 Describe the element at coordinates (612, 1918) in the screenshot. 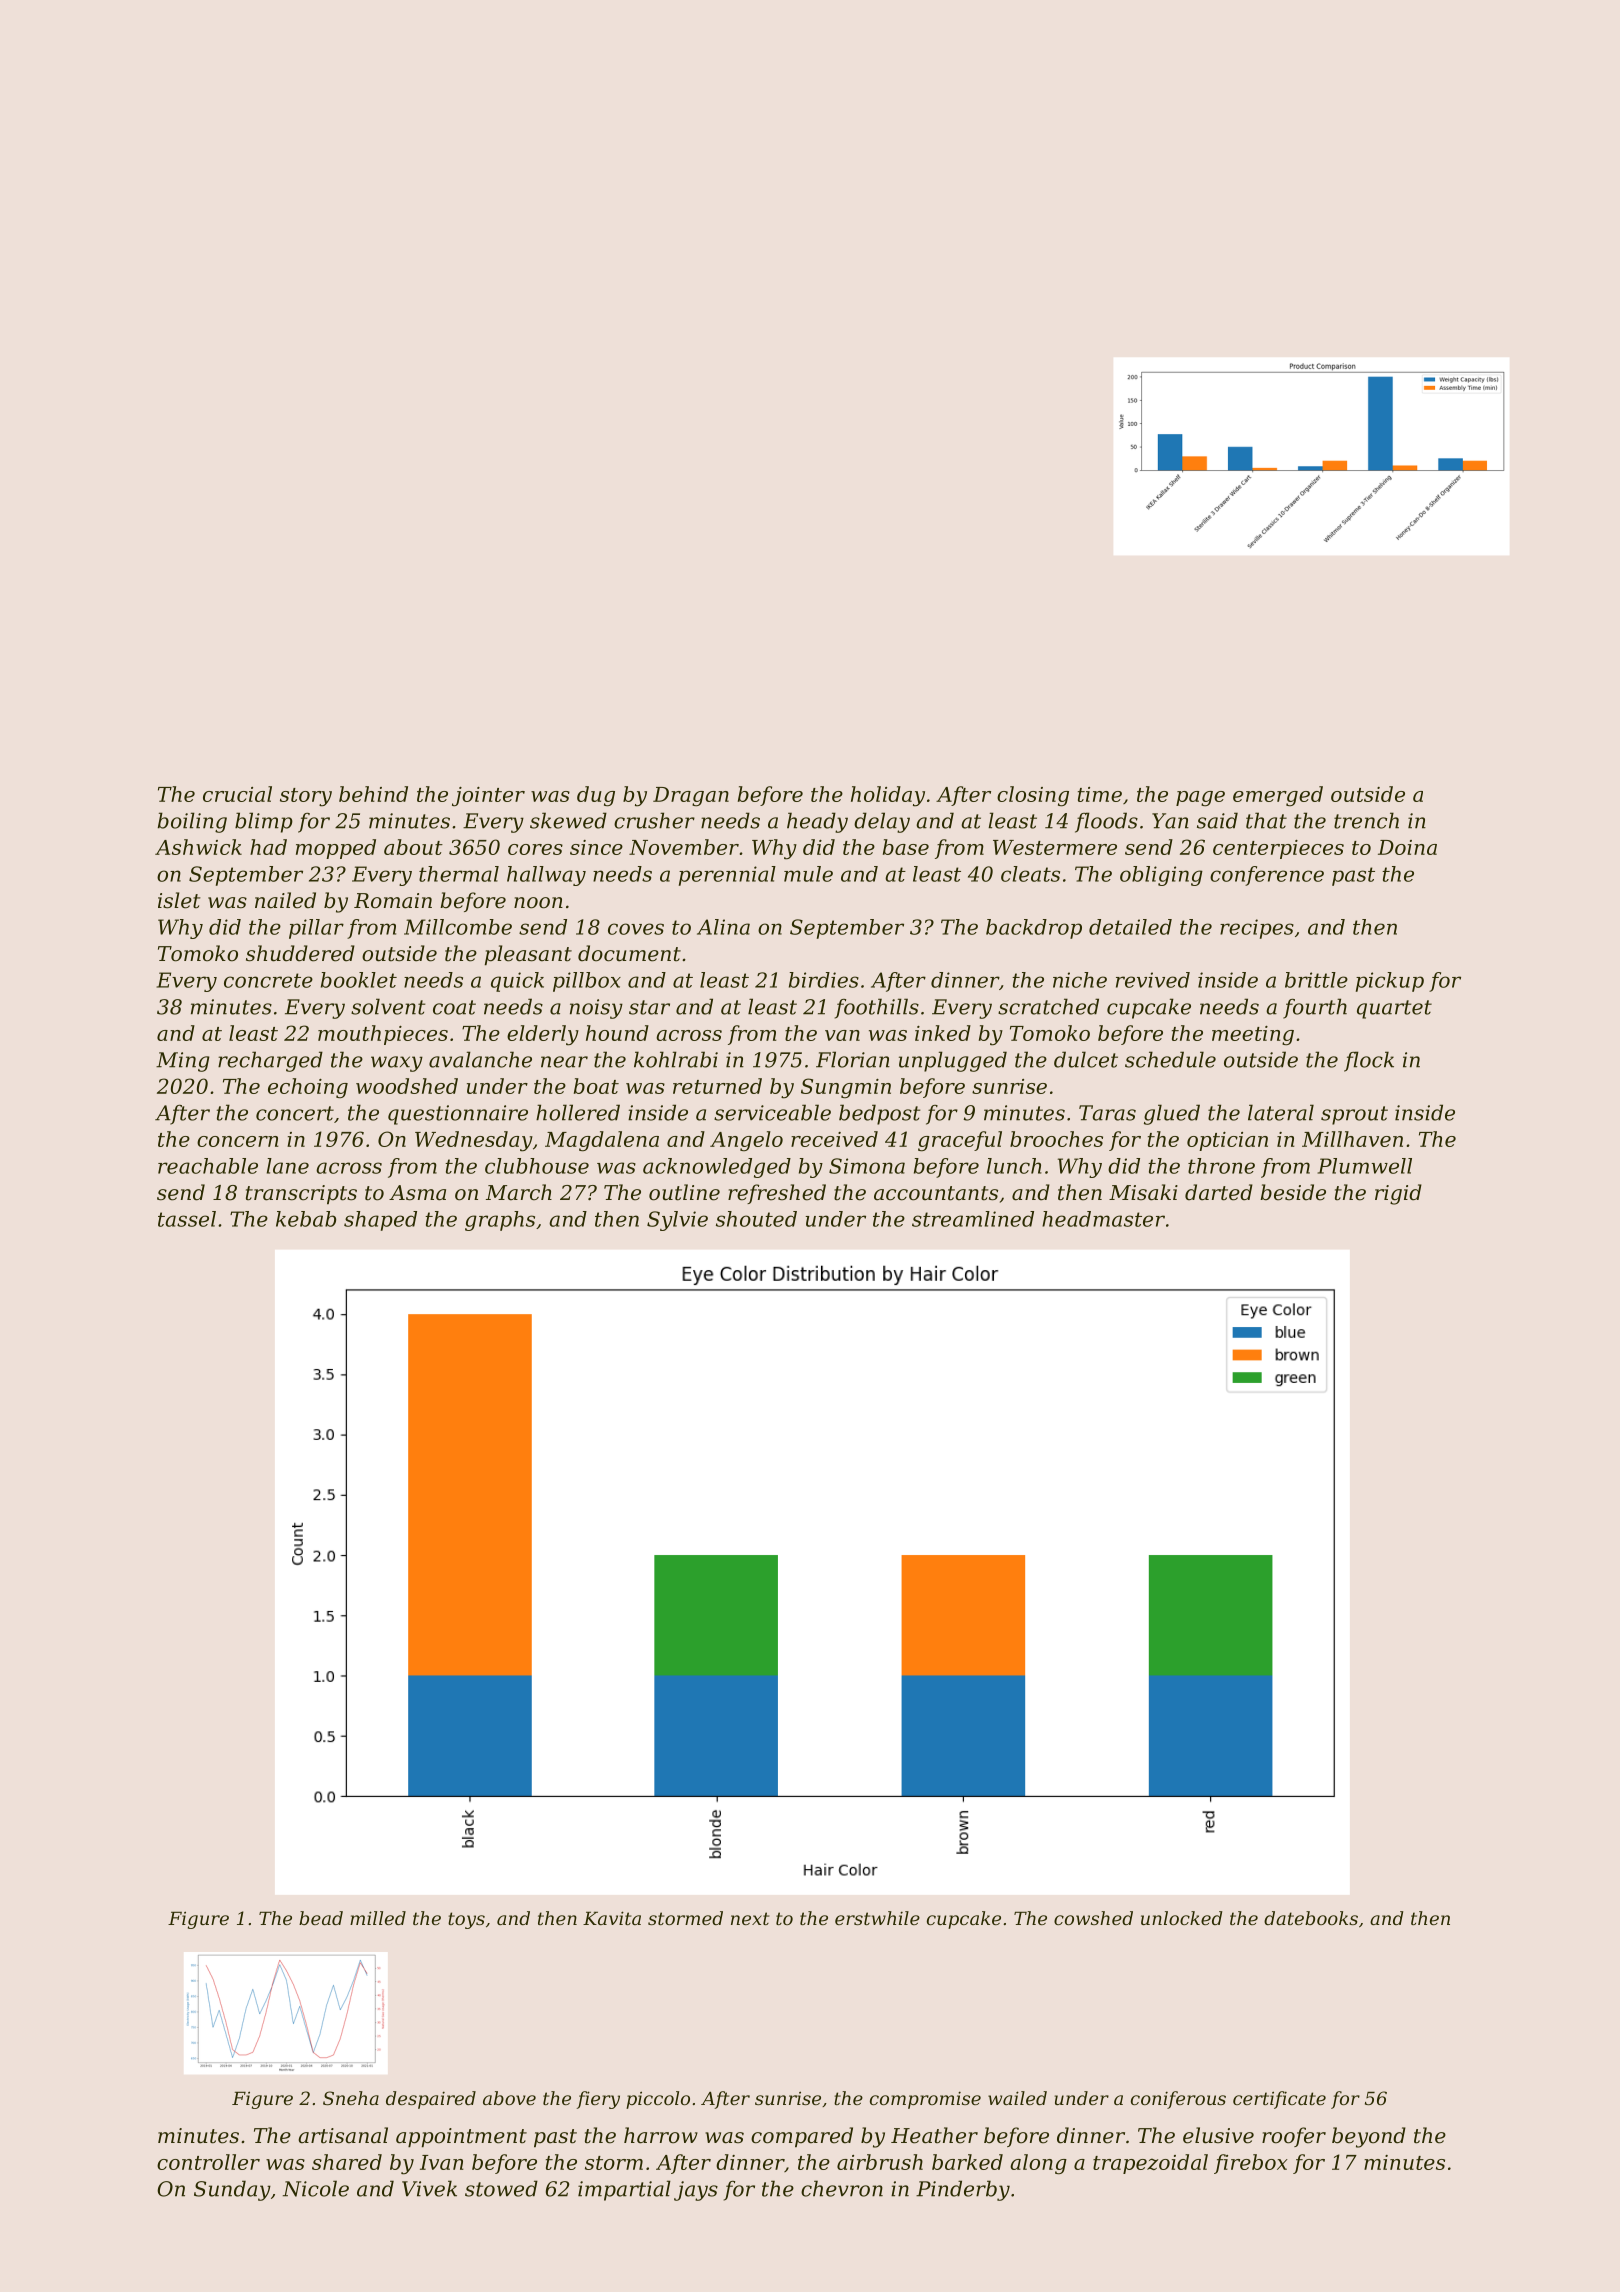

I see `Kavita` at that location.
